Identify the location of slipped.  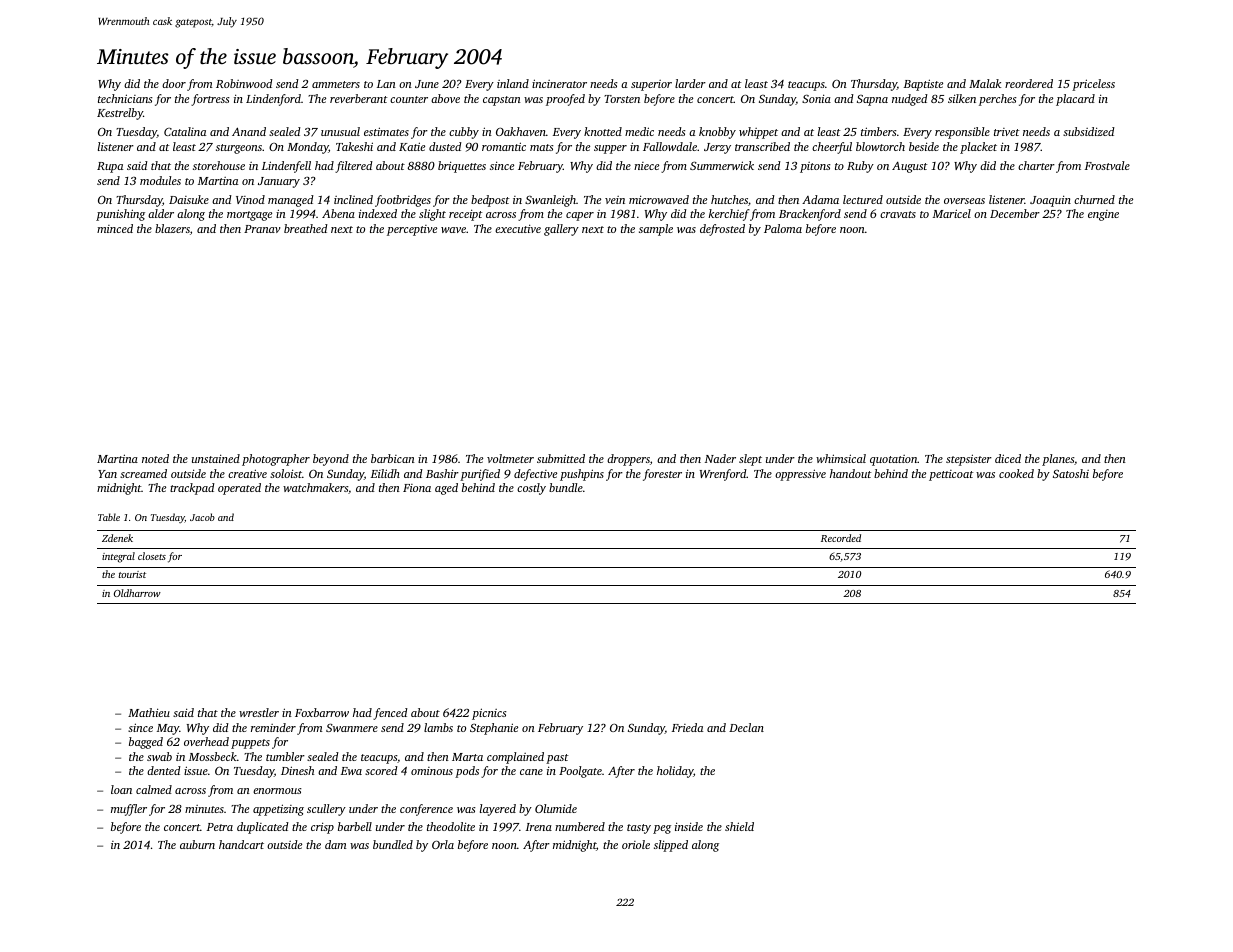
(671, 846).
